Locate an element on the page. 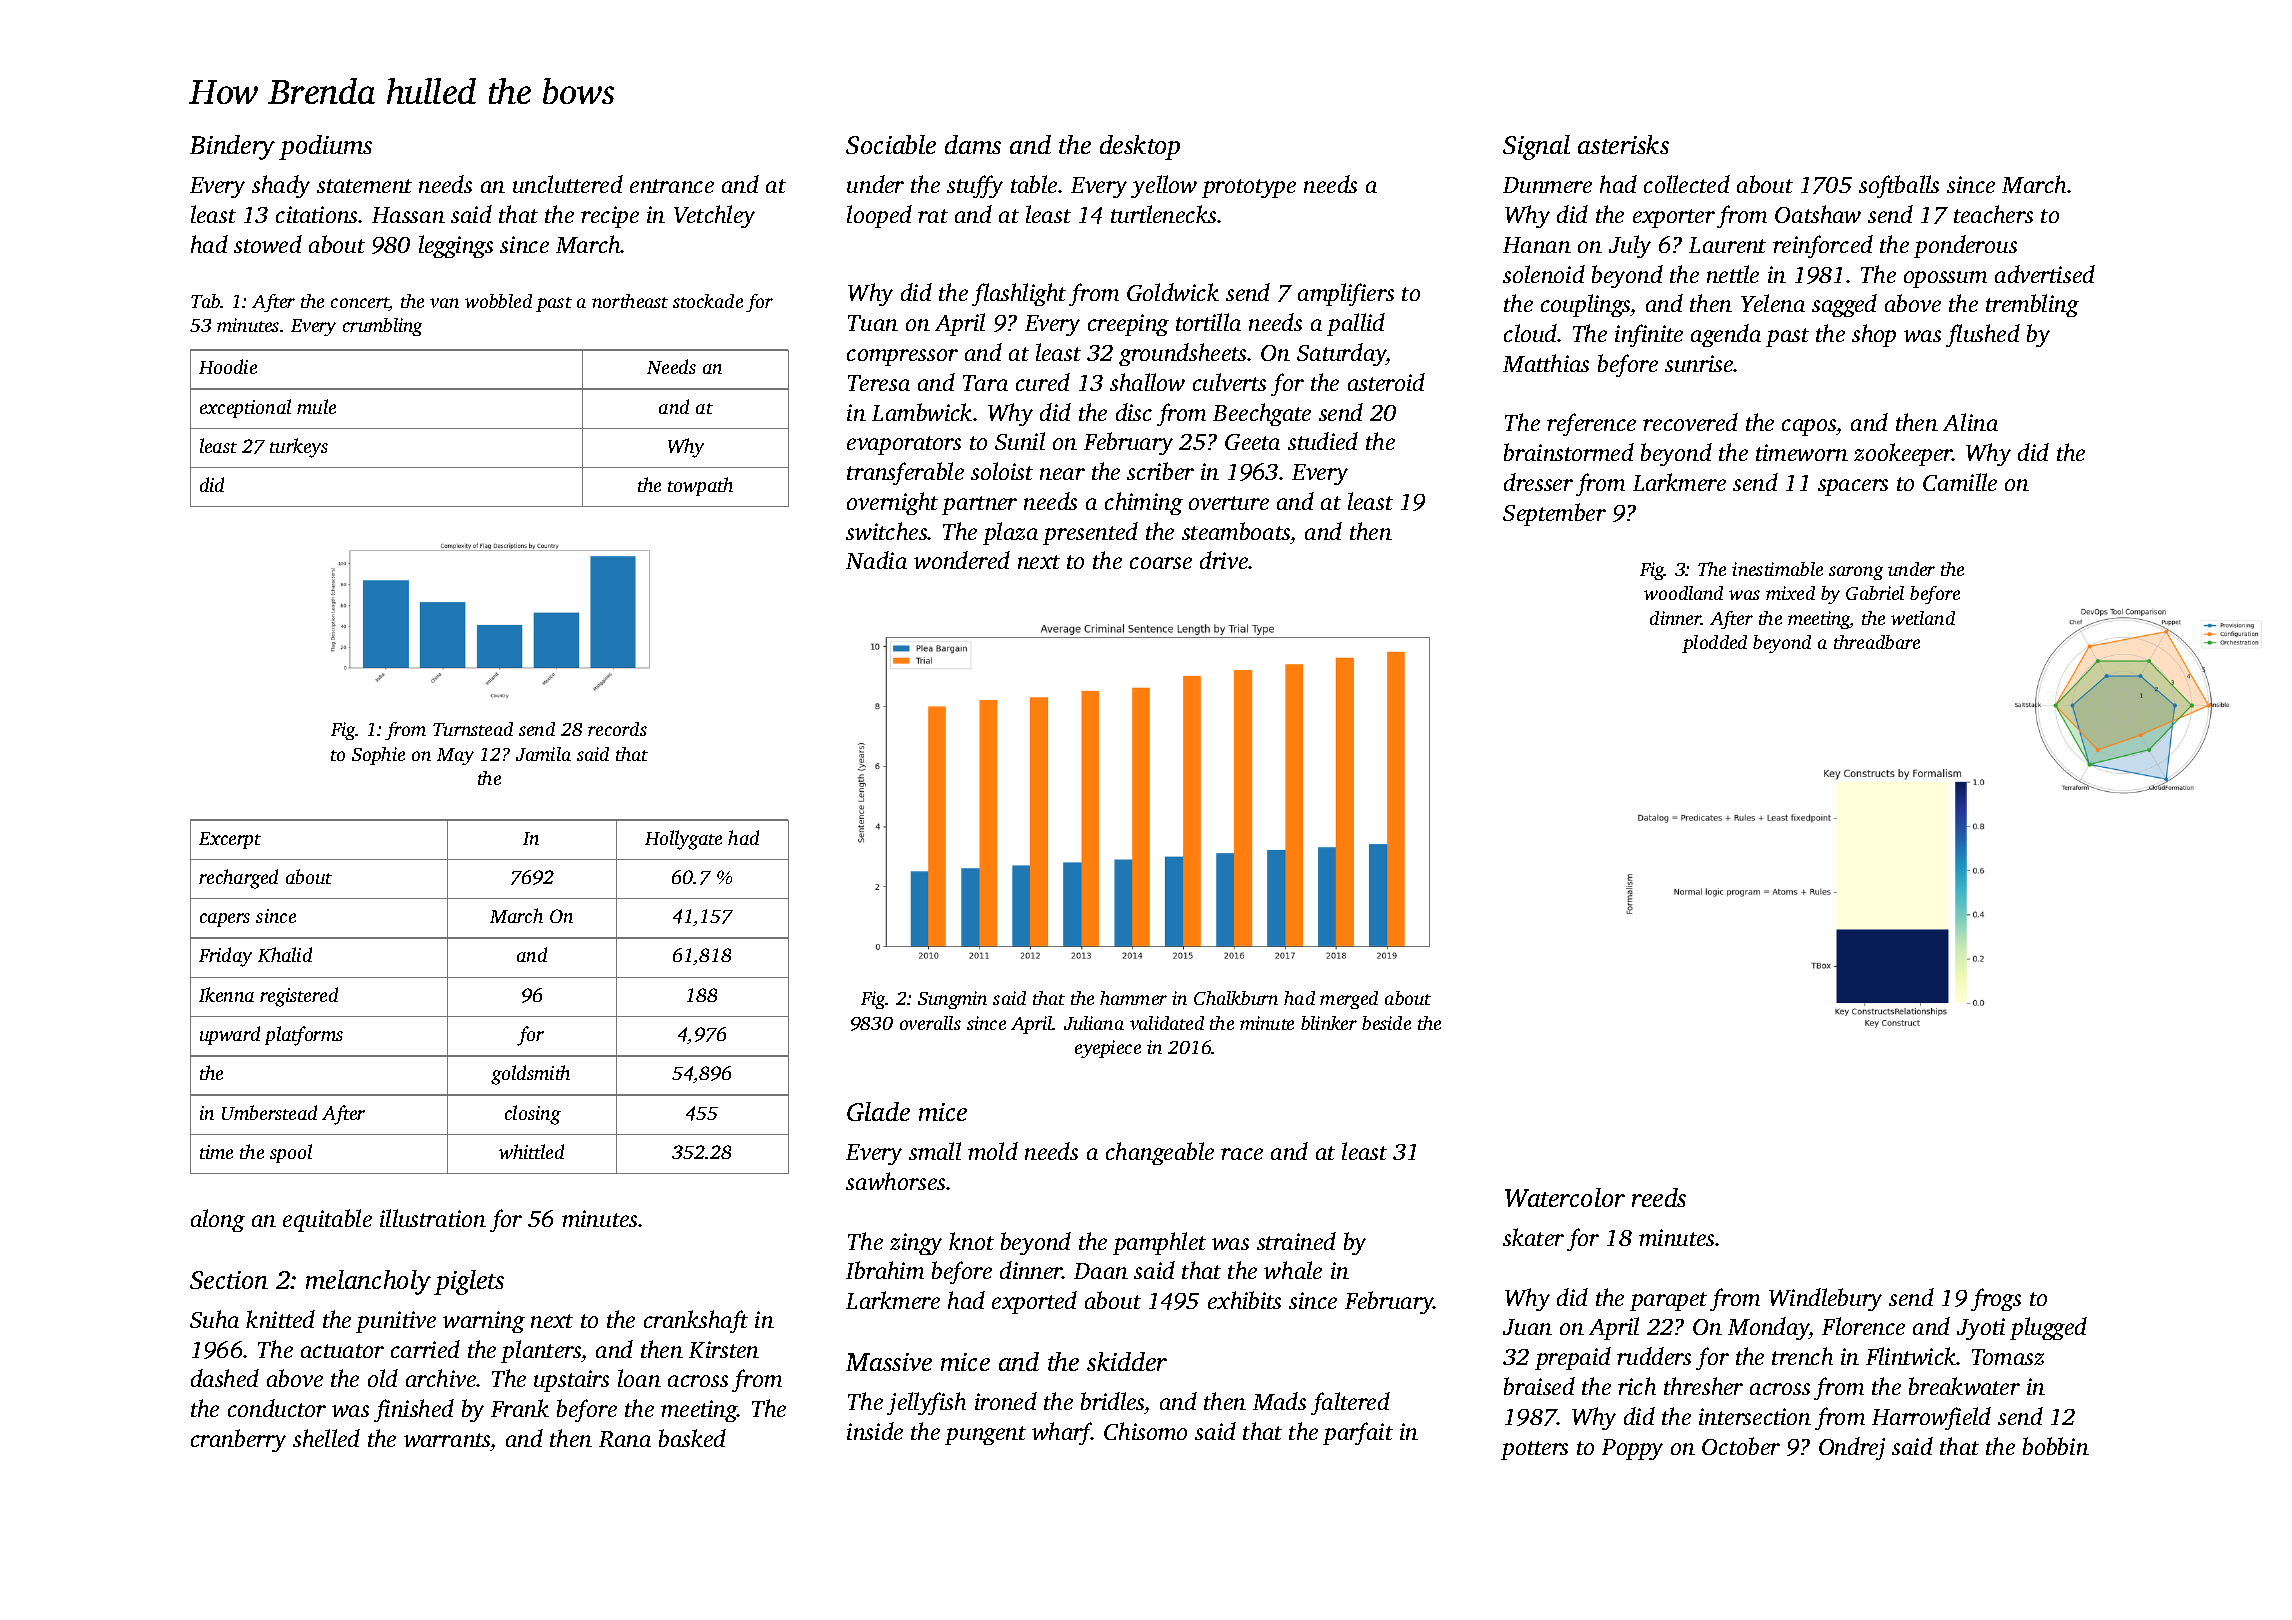  asterisks is located at coordinates (1623, 144).
